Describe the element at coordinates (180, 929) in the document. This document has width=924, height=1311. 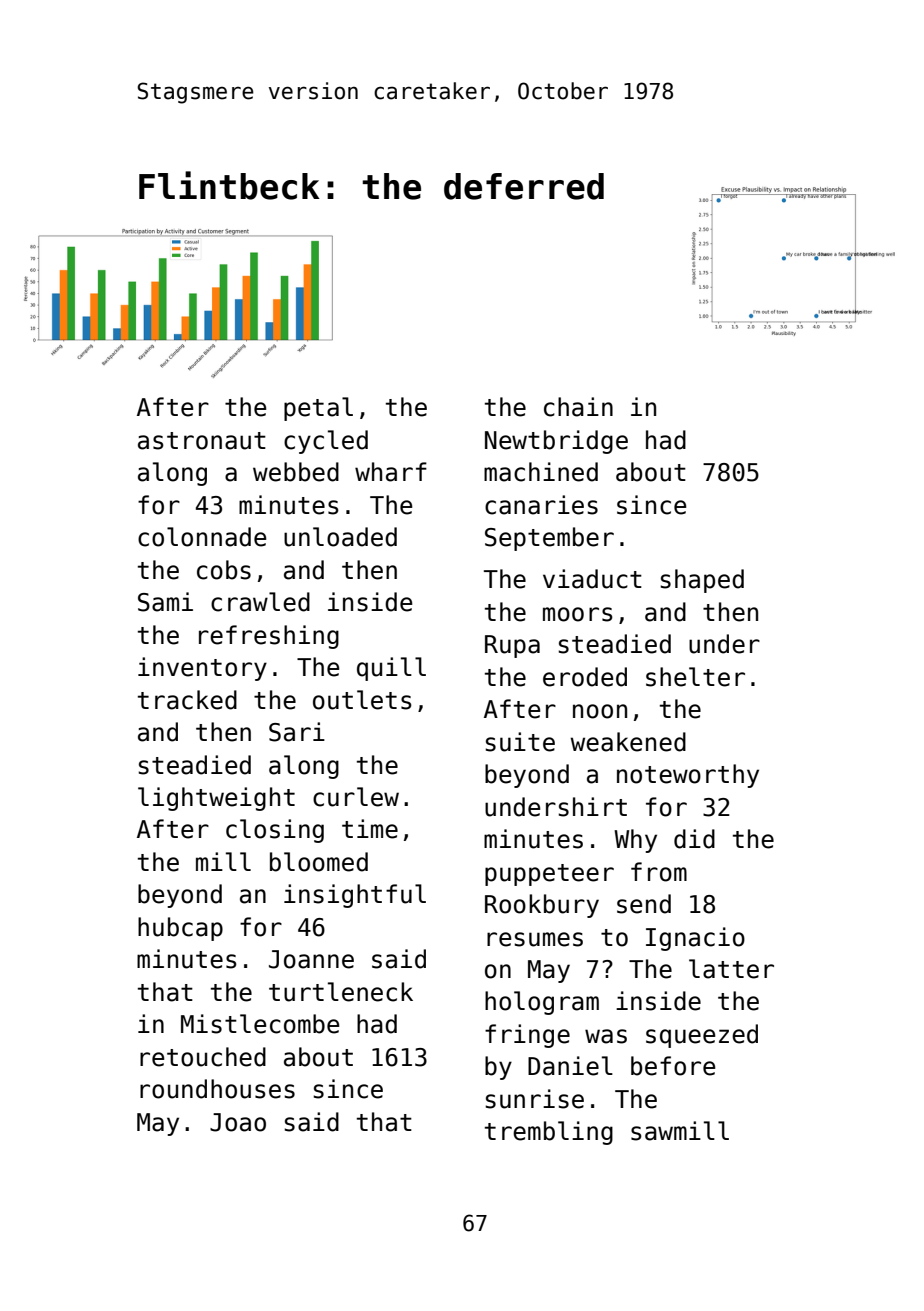
I see `hubcap` at that location.
